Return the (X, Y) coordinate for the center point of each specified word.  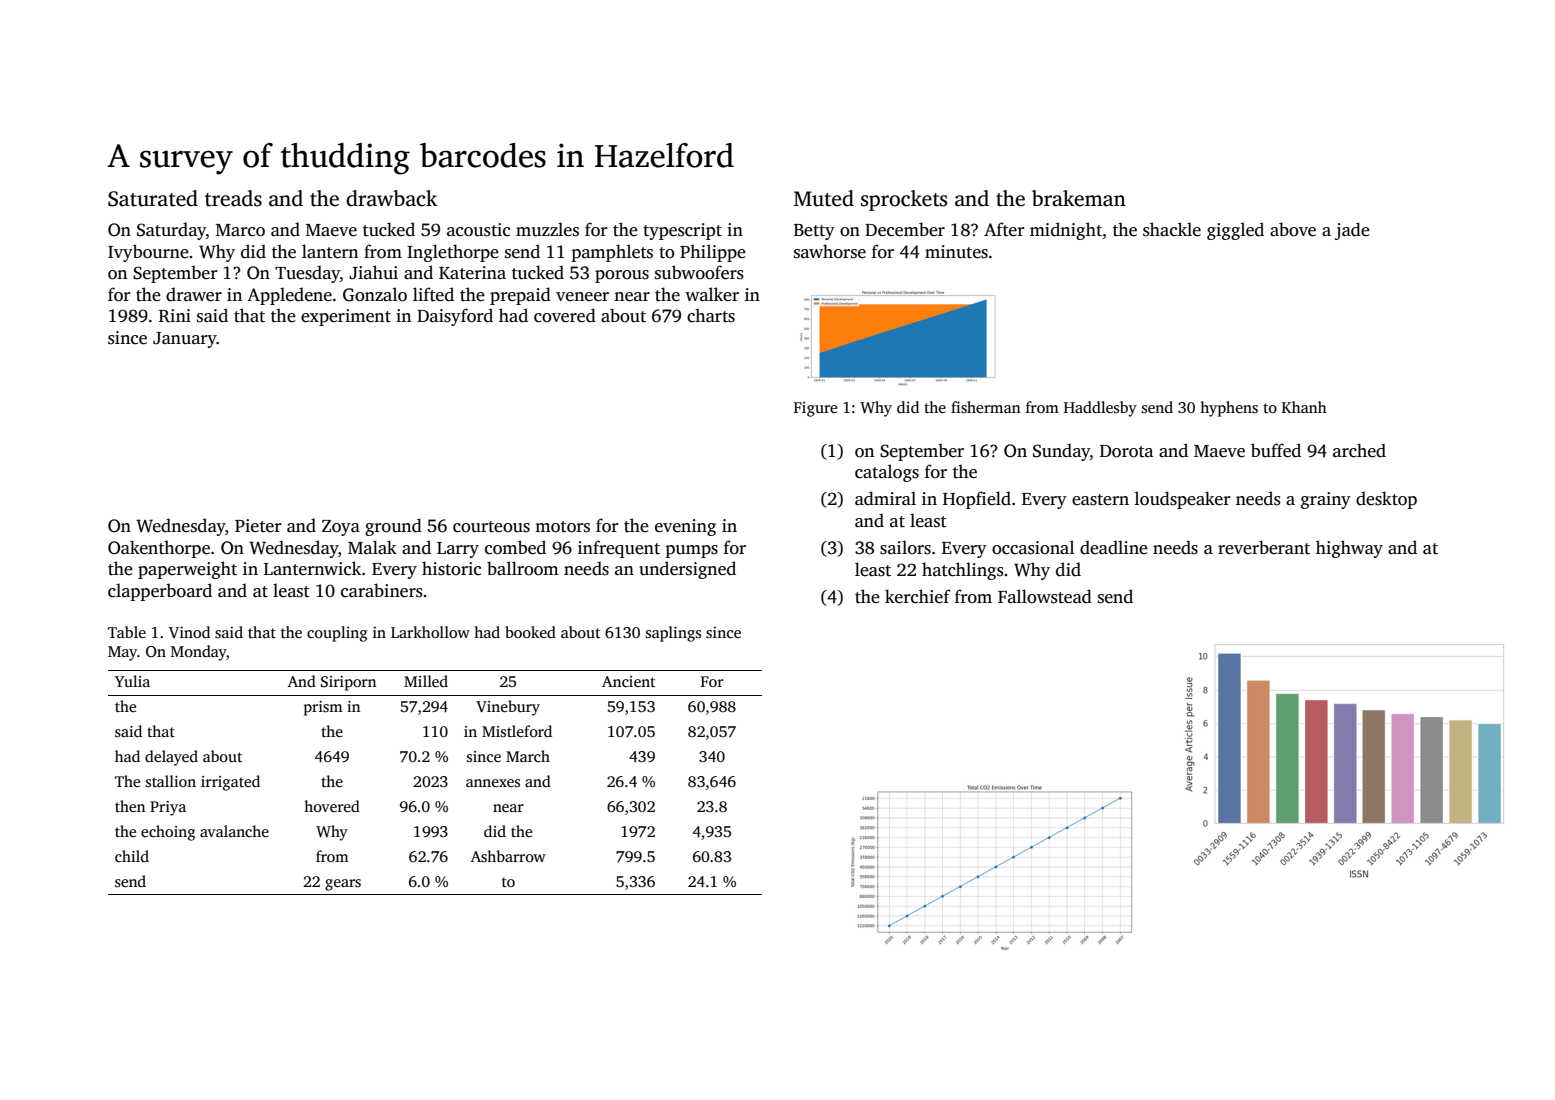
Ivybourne (148, 253)
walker (712, 294)
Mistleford (517, 731)
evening (685, 527)
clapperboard (160, 592)
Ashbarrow (508, 856)
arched (1359, 450)
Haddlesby (1100, 409)
